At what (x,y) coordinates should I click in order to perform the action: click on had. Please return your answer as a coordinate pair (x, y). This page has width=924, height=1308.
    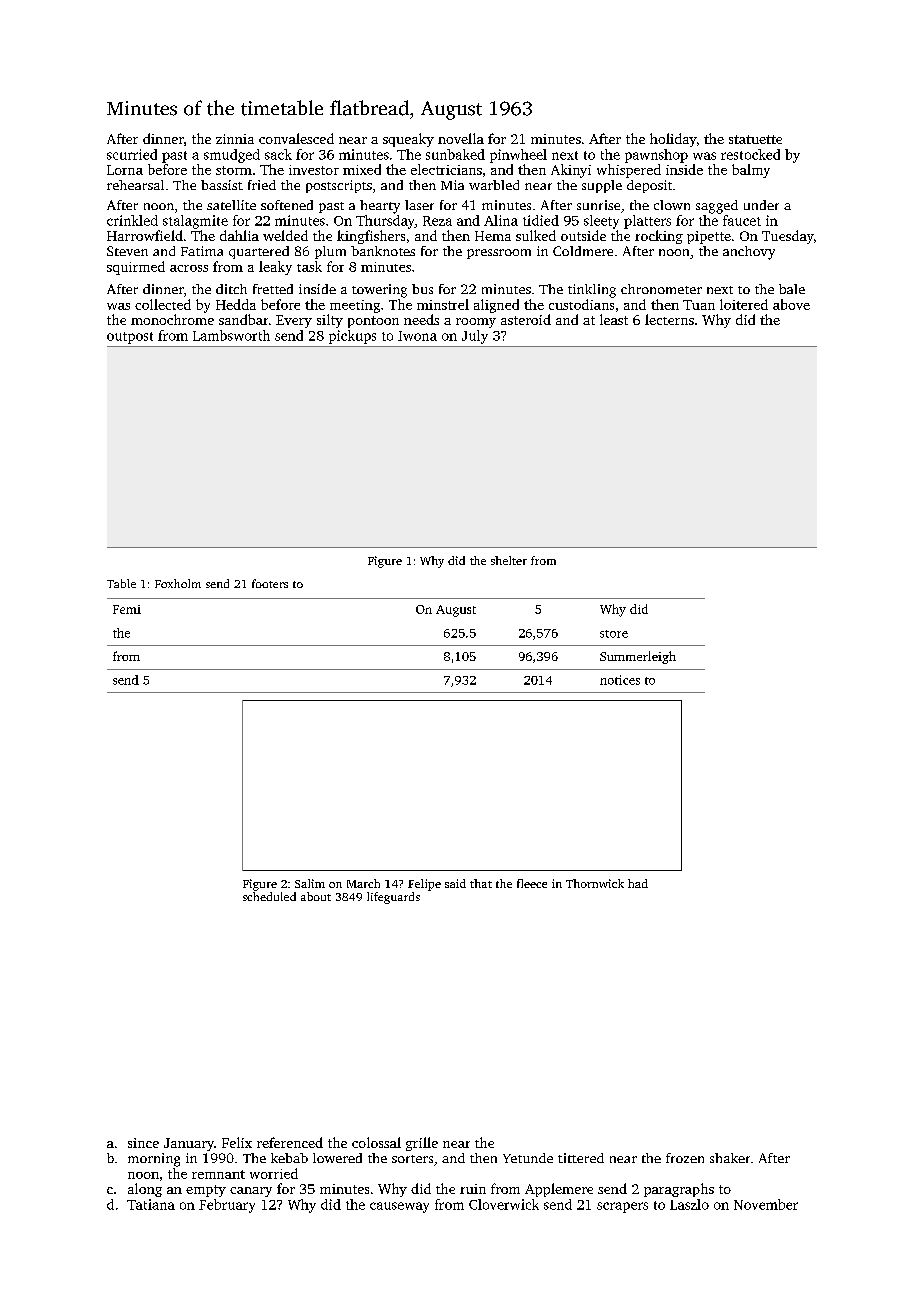
    Looking at the image, I should click on (638, 883).
